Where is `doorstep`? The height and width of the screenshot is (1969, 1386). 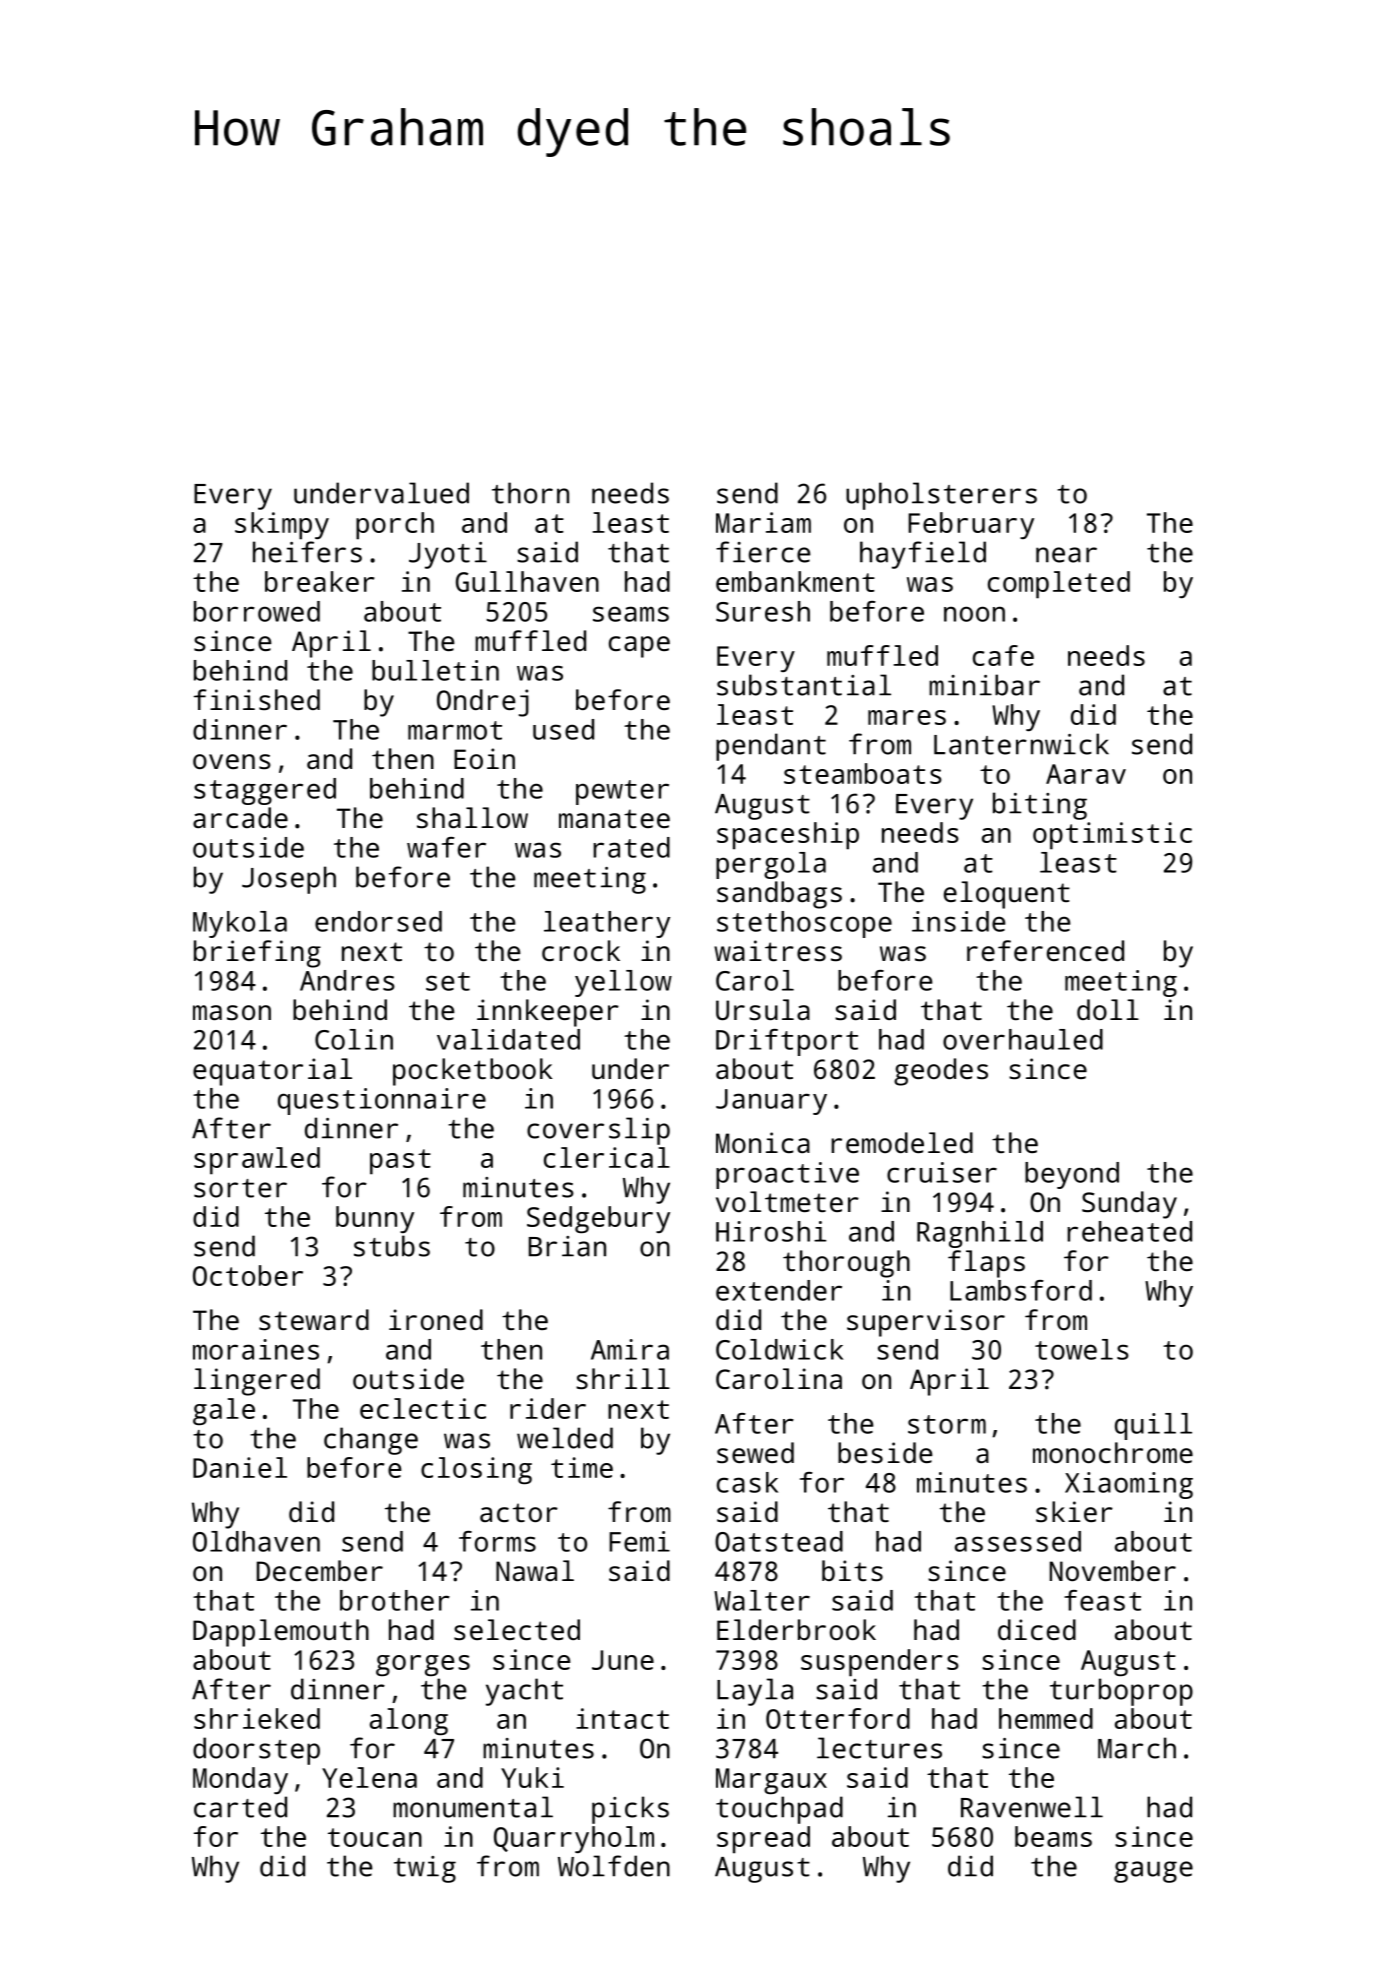
doorstep is located at coordinates (256, 1751).
